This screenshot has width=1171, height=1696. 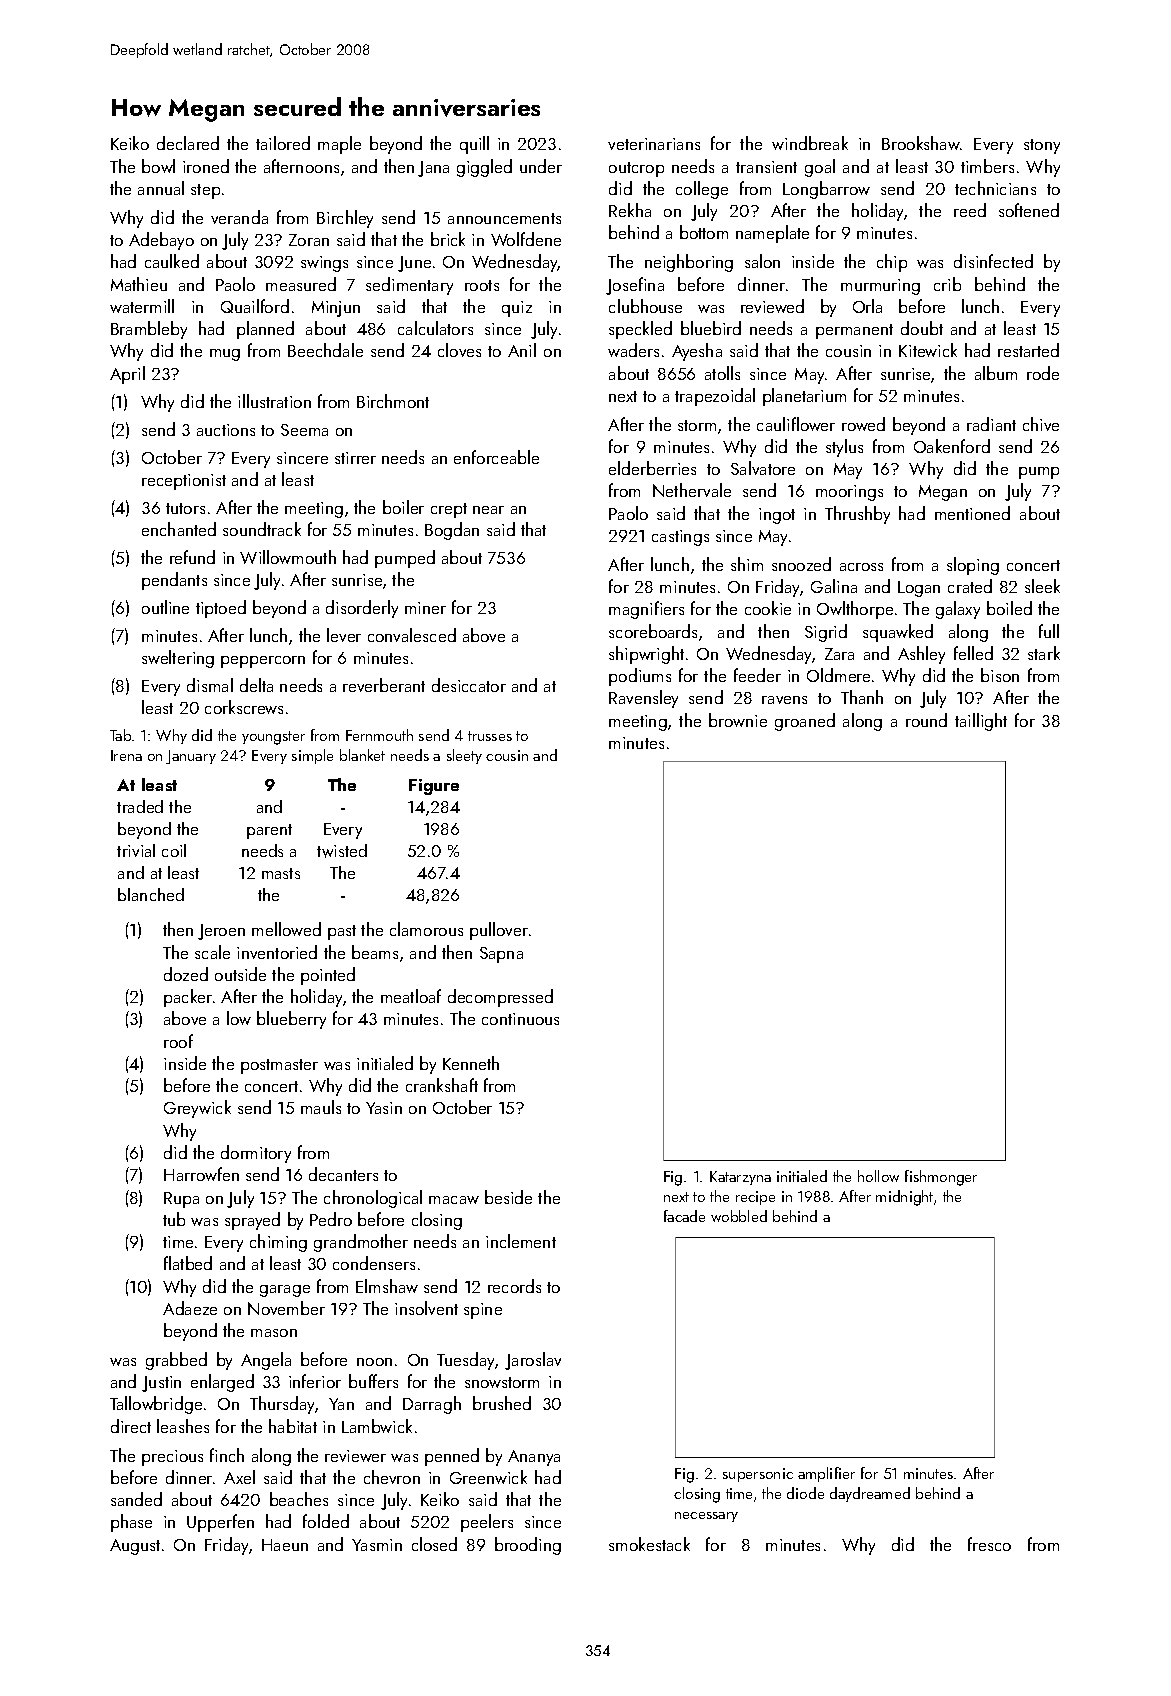 What do you see at coordinates (810, 143) in the screenshot?
I see `windbreak` at bounding box center [810, 143].
